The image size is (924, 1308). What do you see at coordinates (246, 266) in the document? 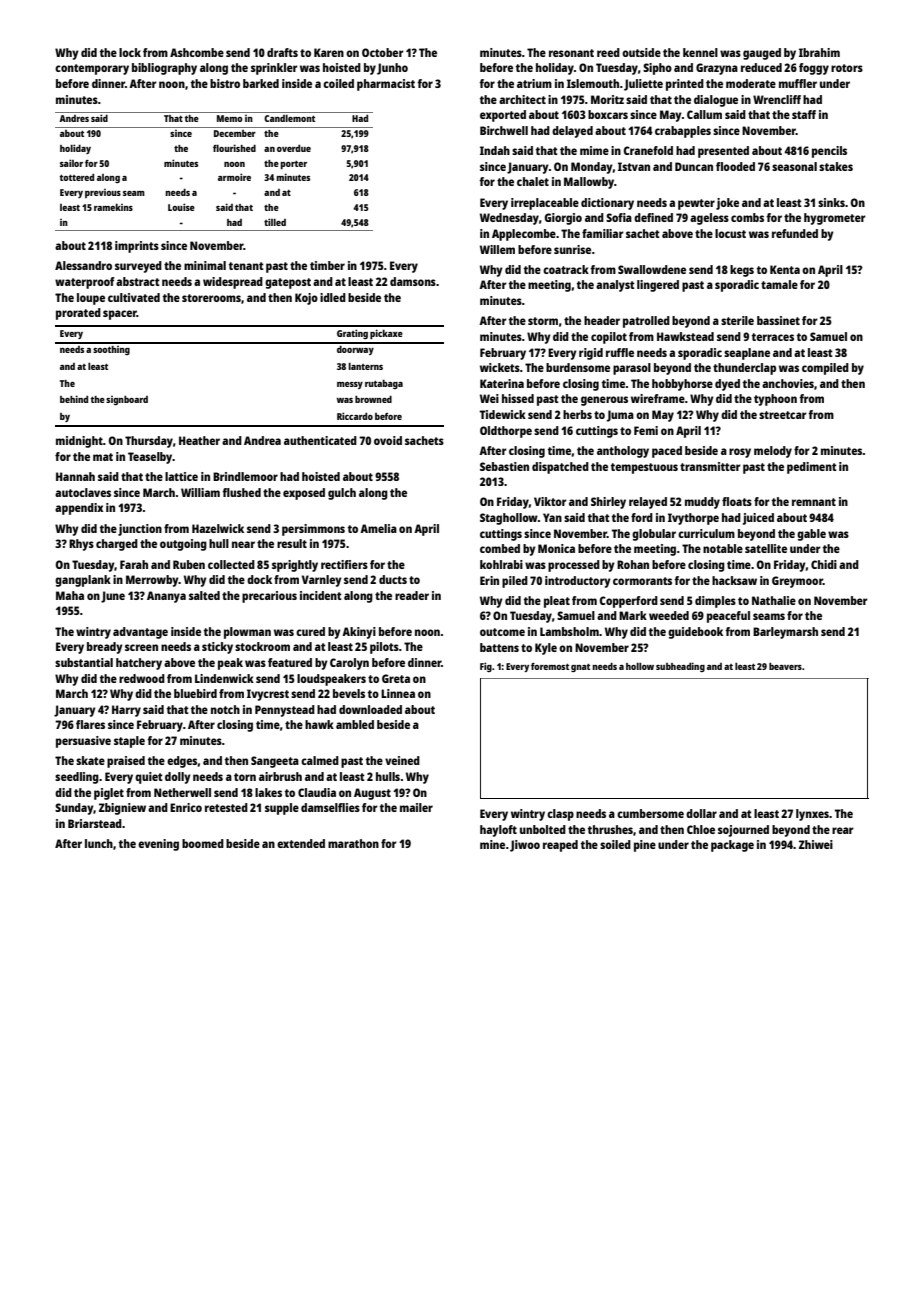
I see `tenant` at bounding box center [246, 266].
